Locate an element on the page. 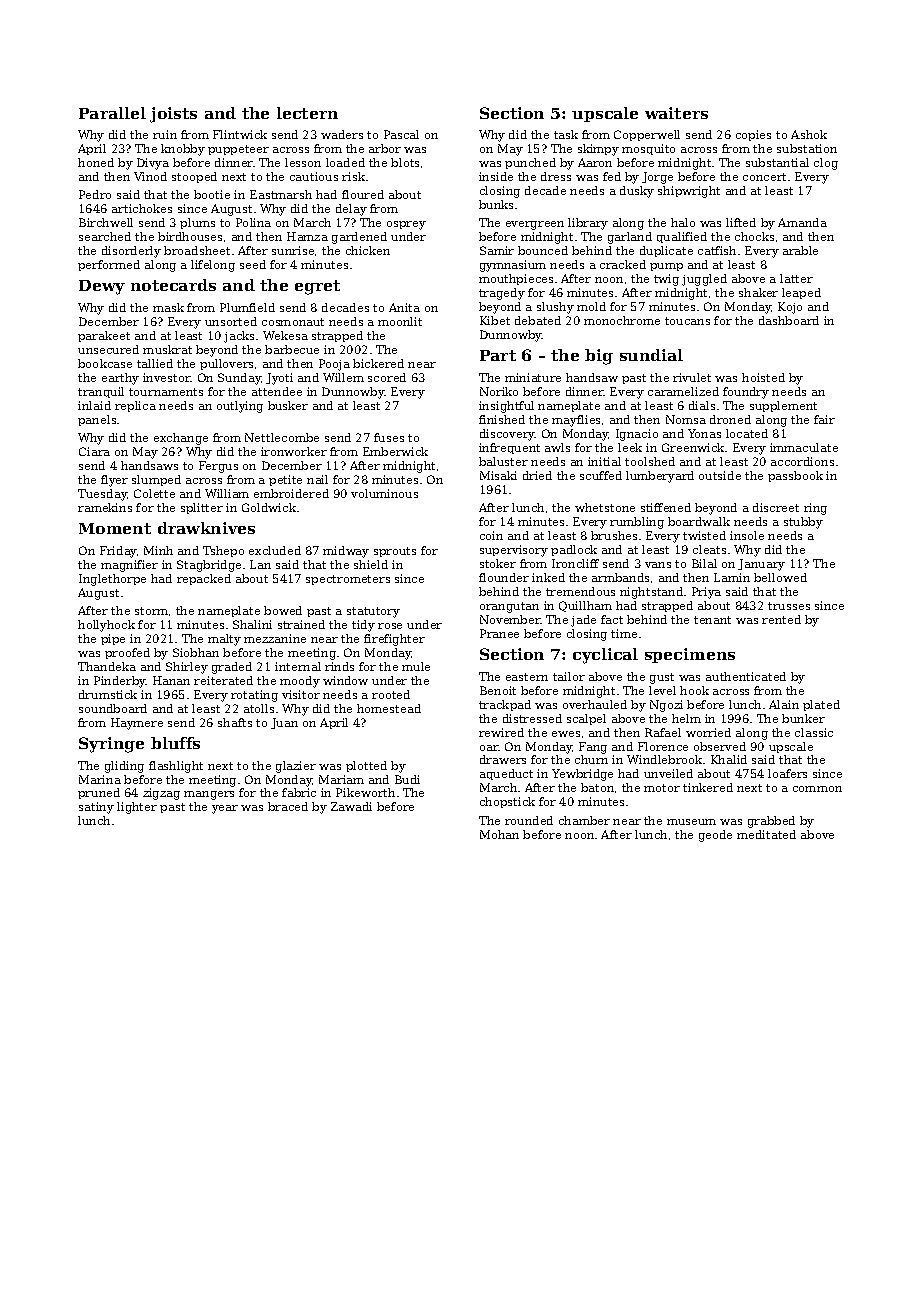  satiny is located at coordinates (96, 808).
